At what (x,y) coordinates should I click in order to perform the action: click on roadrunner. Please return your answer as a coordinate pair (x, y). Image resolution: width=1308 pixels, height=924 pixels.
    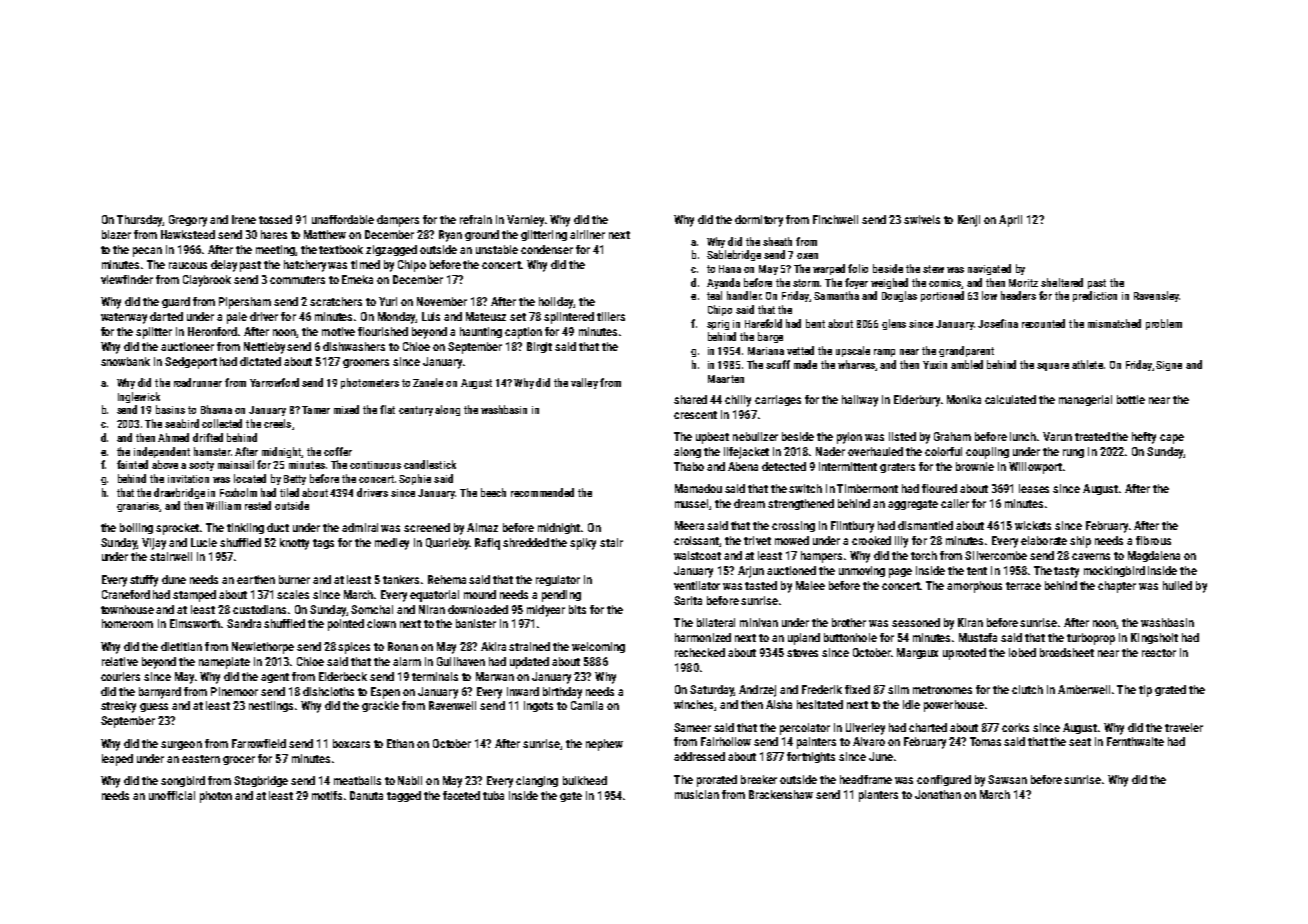
    Looking at the image, I should click on (198, 382).
